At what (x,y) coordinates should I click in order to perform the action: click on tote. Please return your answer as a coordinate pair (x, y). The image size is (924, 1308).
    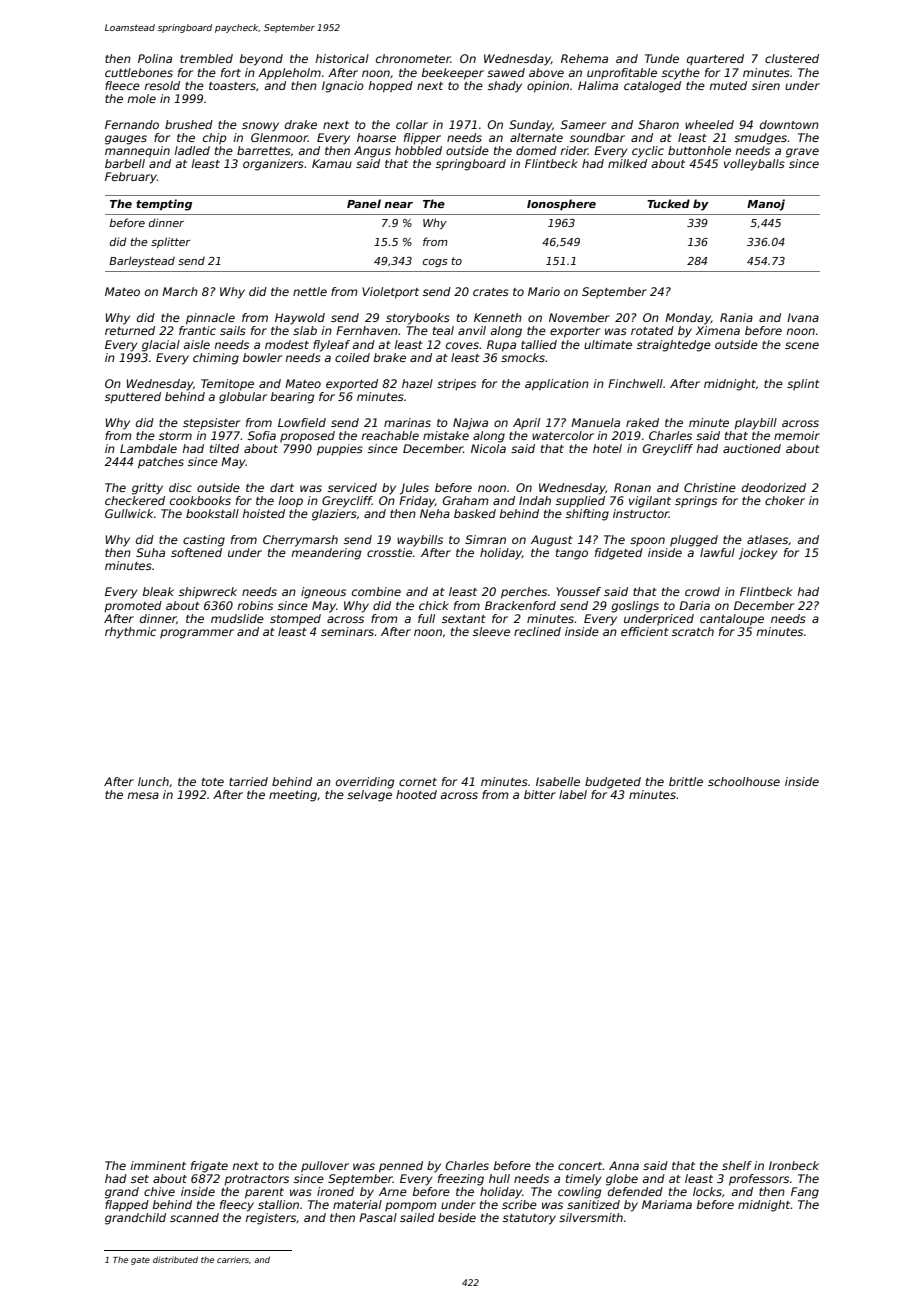
    Looking at the image, I should click on (213, 782).
